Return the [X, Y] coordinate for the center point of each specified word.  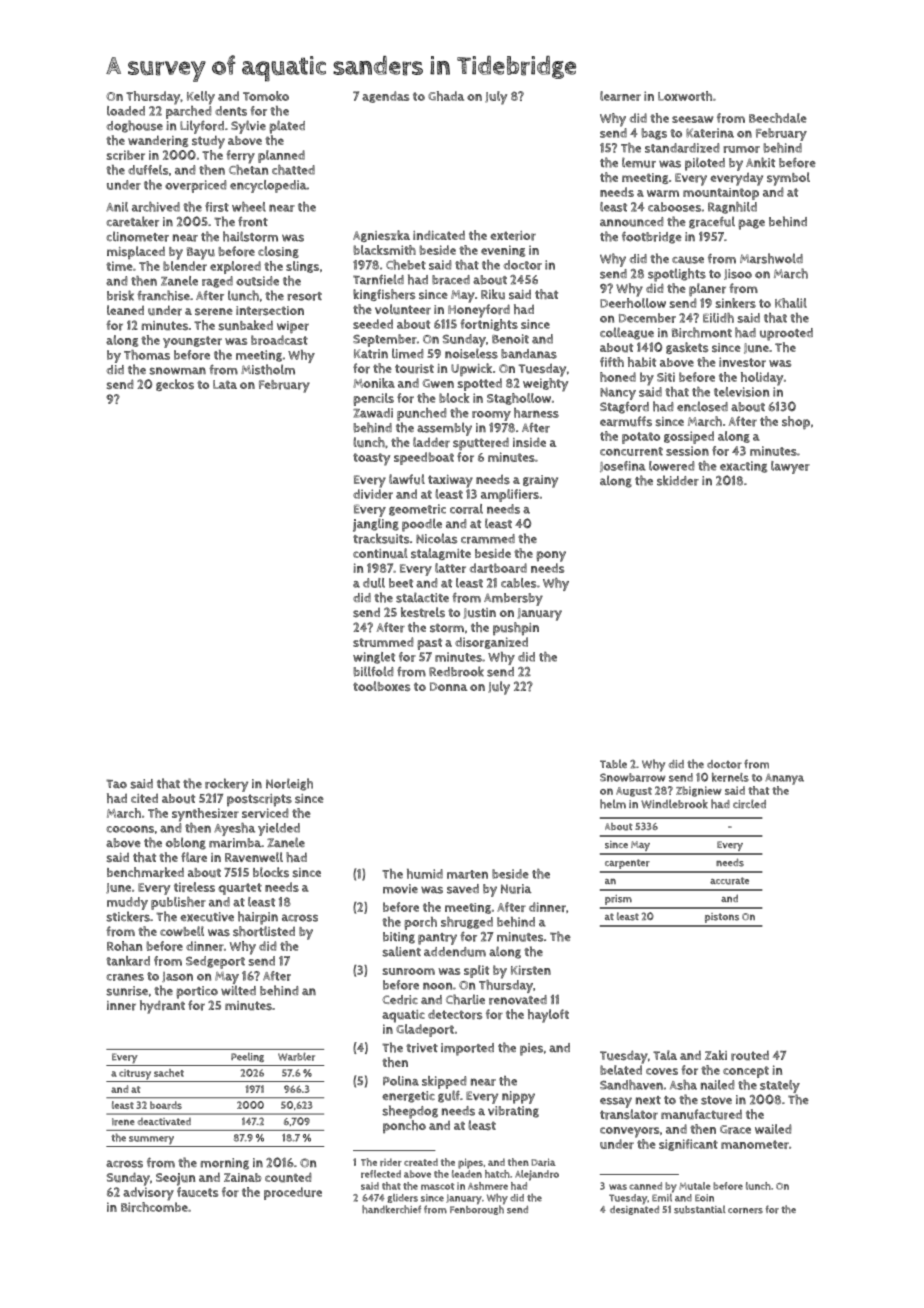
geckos [175, 385]
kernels [730, 777]
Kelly [201, 98]
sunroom [409, 971]
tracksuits [381, 538]
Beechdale [778, 118]
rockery [226, 785]
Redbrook [456, 671]
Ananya [784, 779]
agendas [385, 97]
